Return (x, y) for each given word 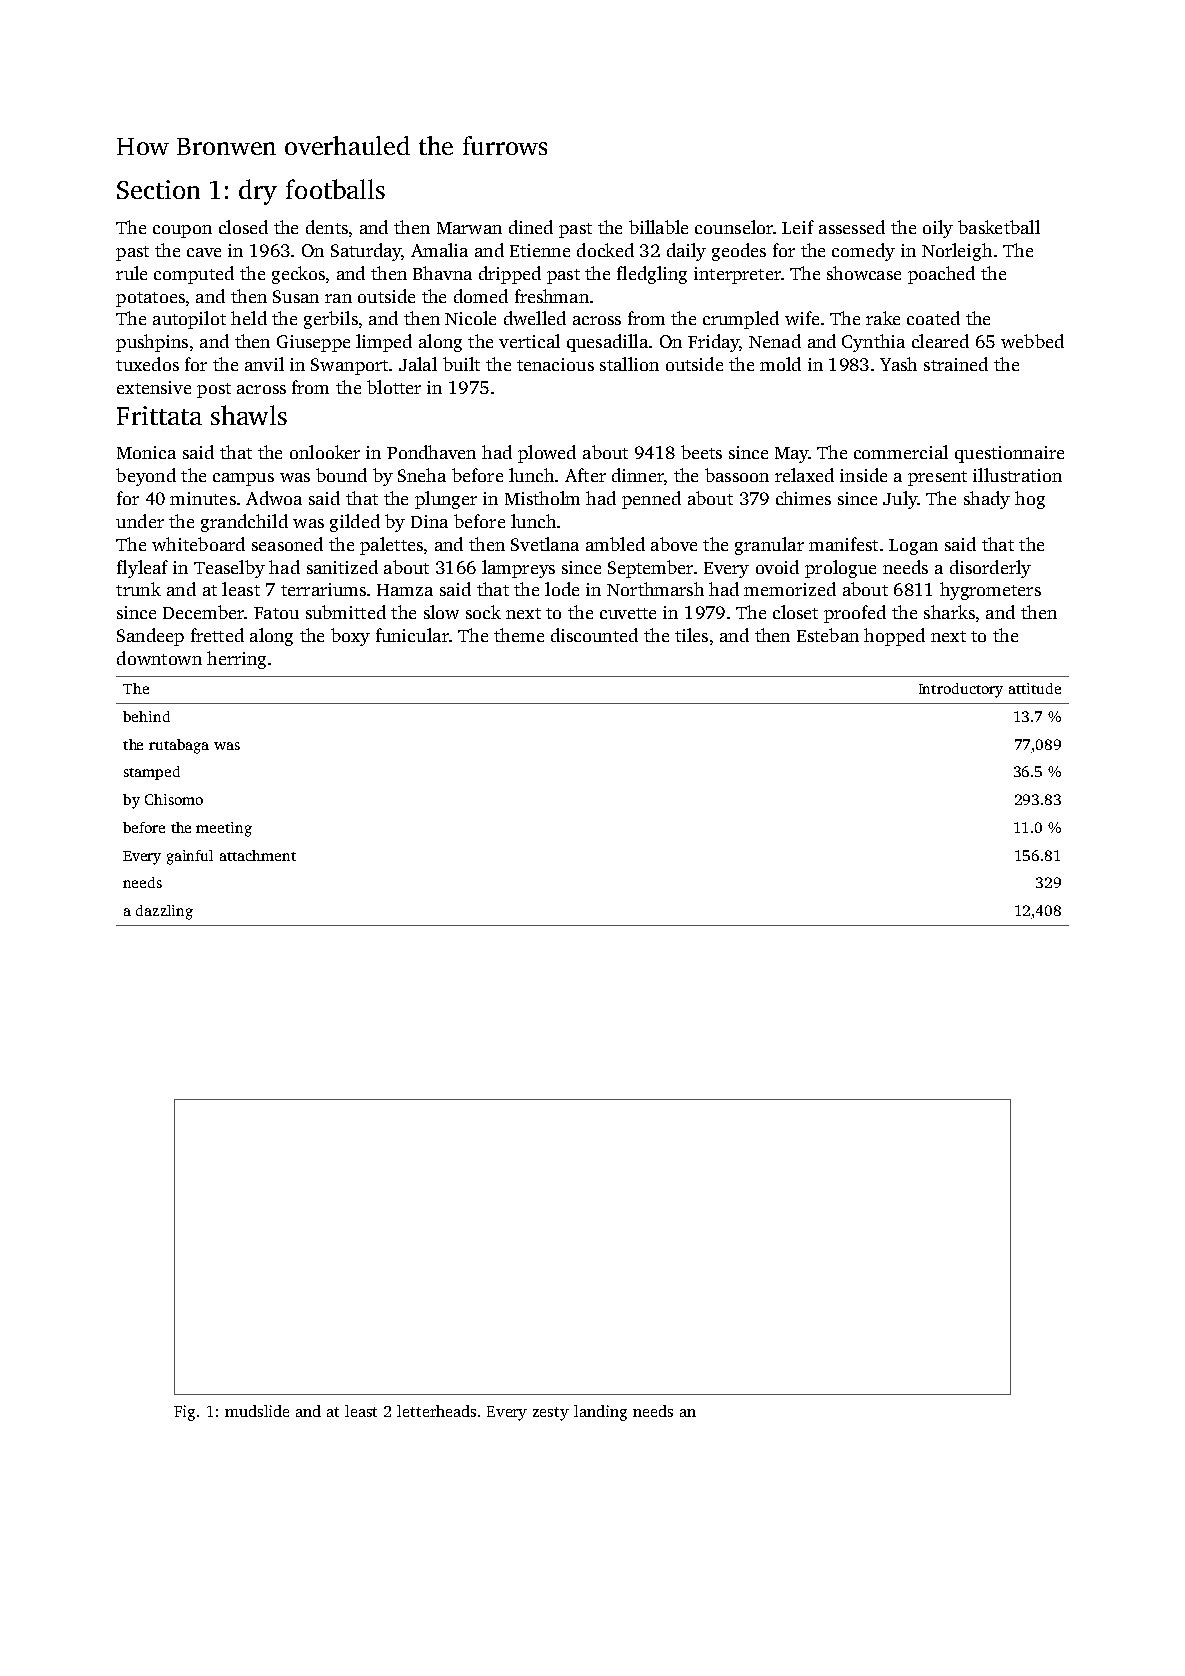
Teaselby (229, 569)
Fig (184, 1413)
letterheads (436, 1411)
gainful (190, 857)
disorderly (990, 569)
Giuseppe (313, 343)
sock (483, 612)
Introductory (961, 690)
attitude (1035, 688)
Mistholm (542, 498)
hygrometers (990, 591)
